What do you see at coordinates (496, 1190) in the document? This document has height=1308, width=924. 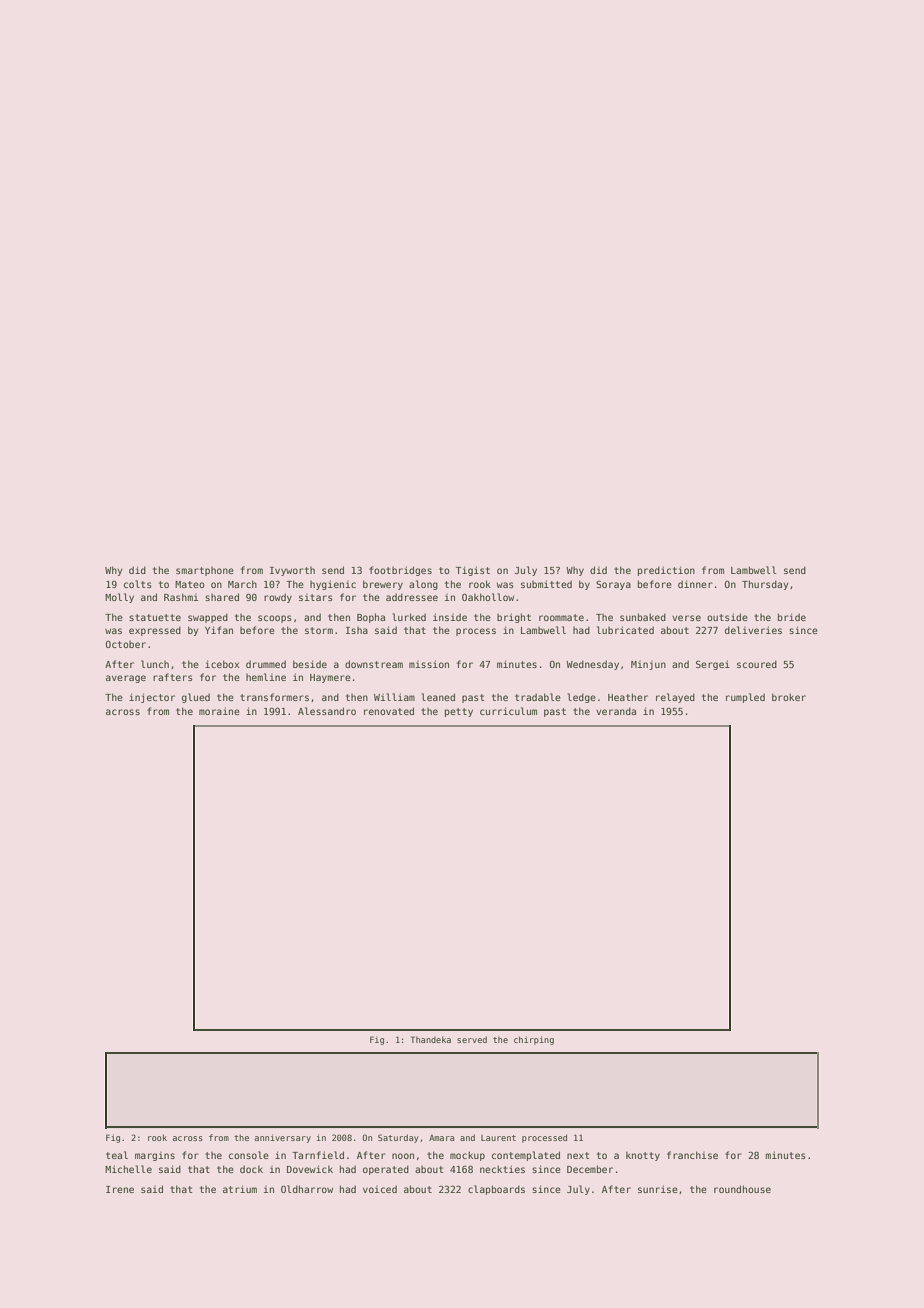 I see `clapboards` at bounding box center [496, 1190].
